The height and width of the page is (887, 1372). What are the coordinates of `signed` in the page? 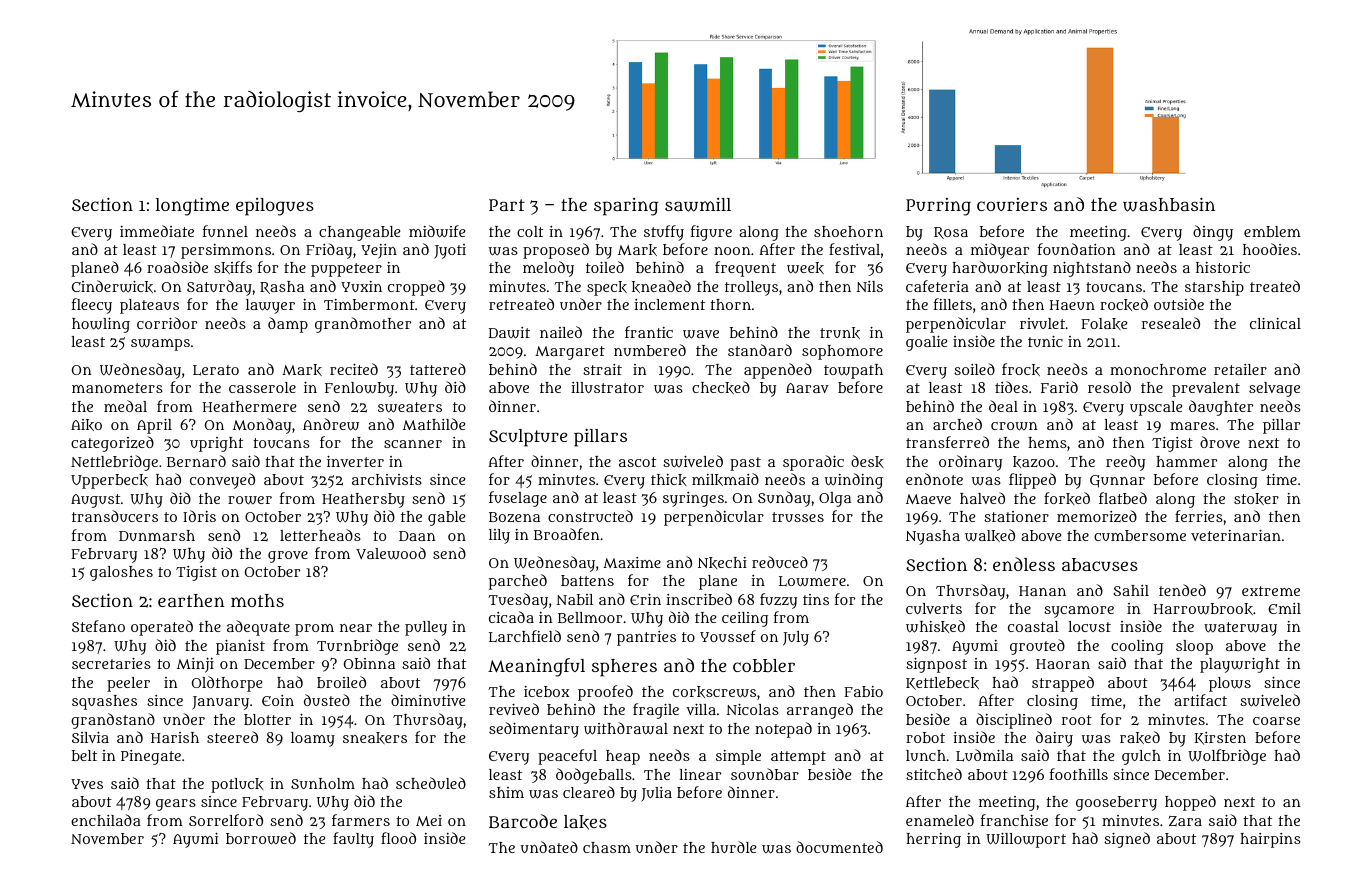 It's located at (1127, 840).
